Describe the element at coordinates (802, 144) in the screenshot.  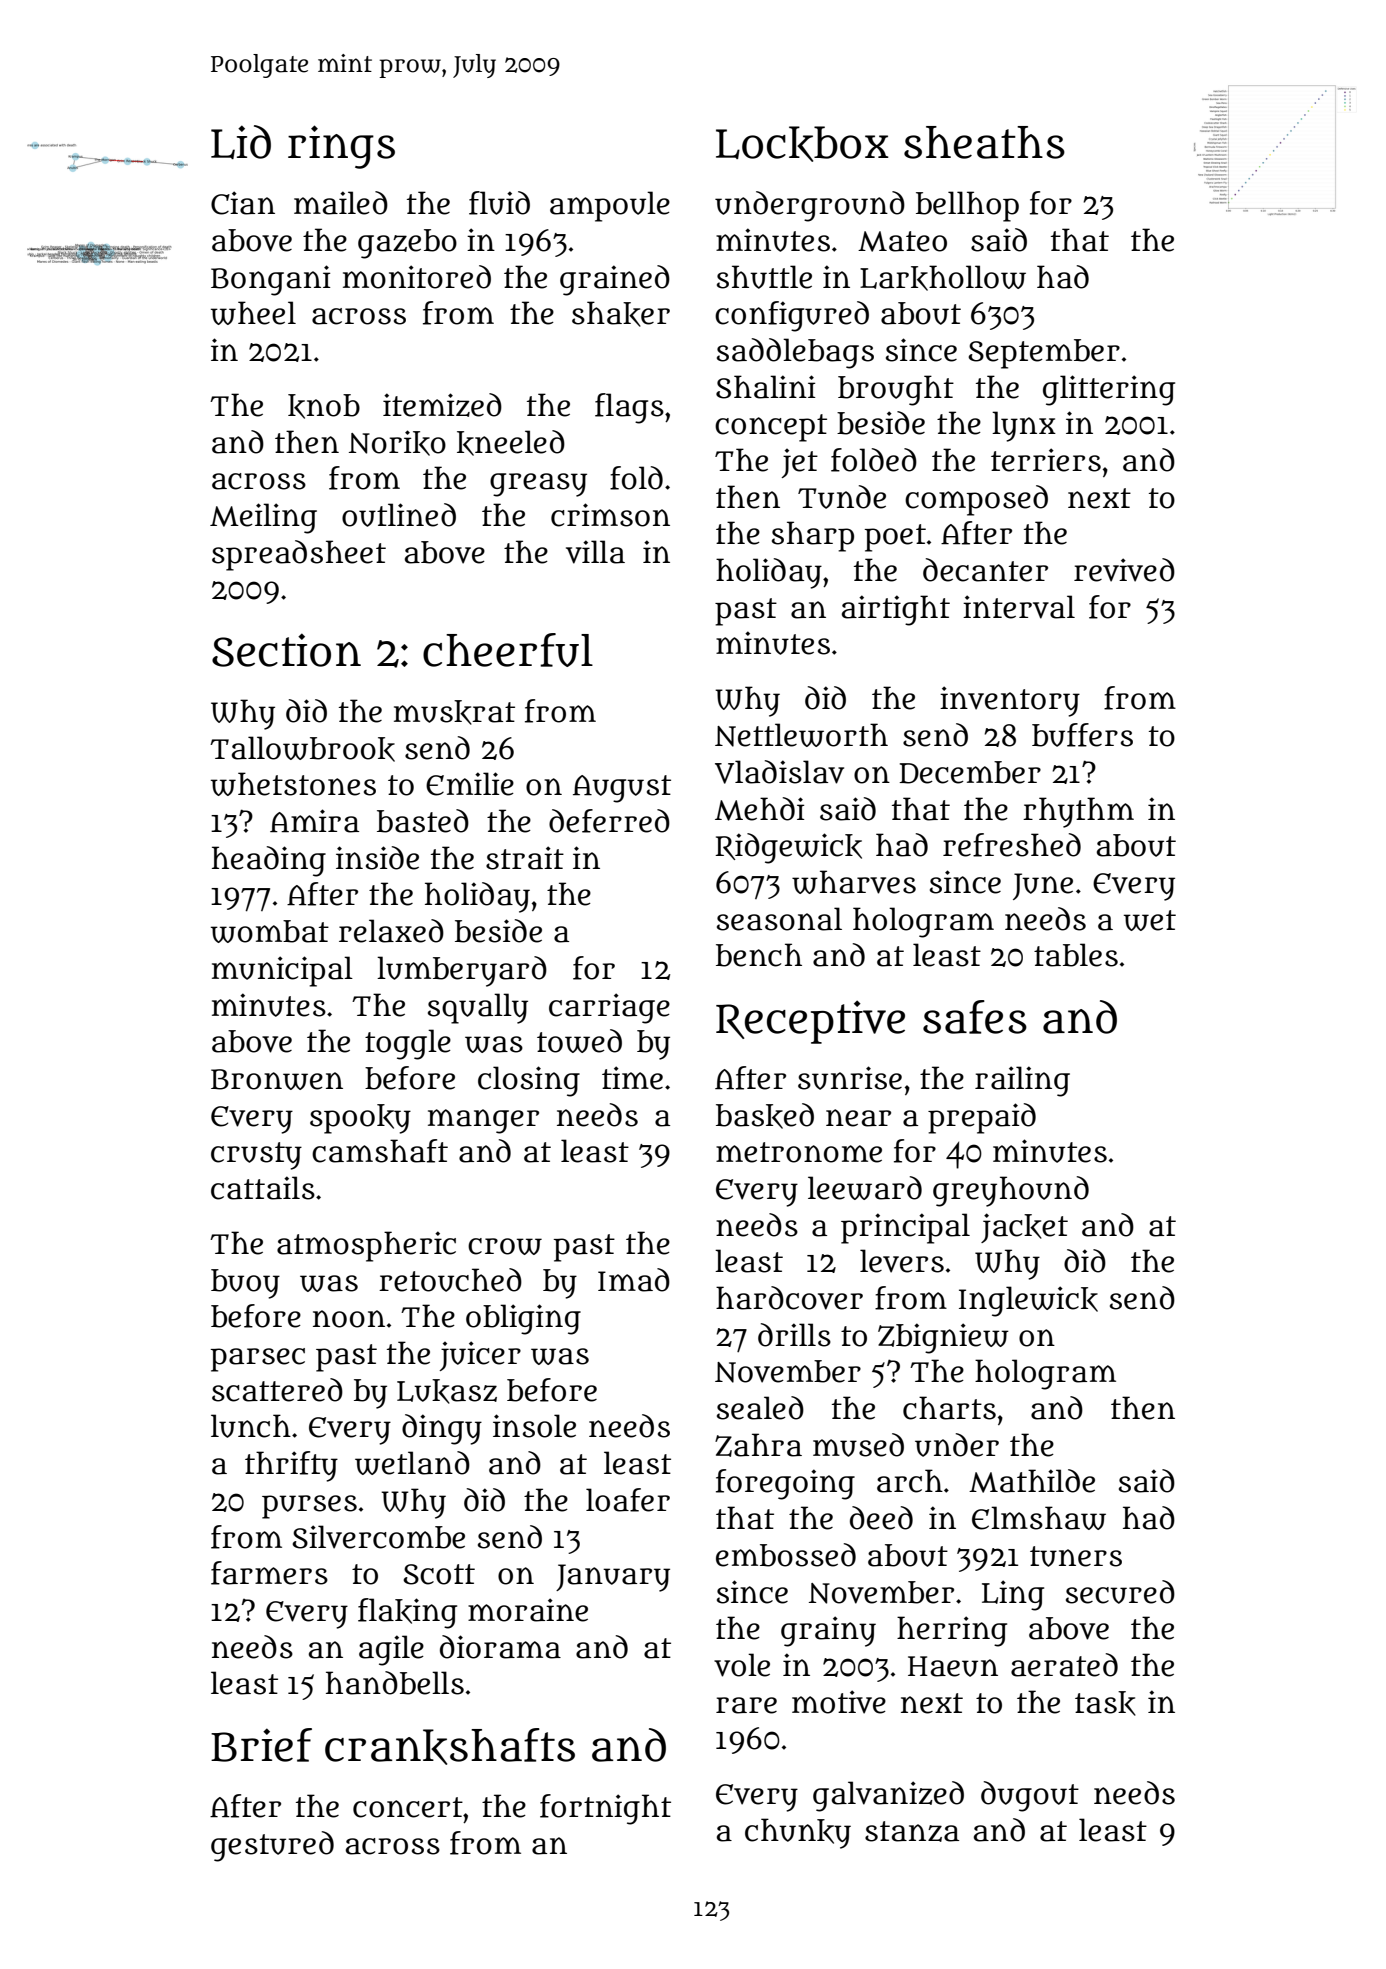
I see `Lockbox` at that location.
